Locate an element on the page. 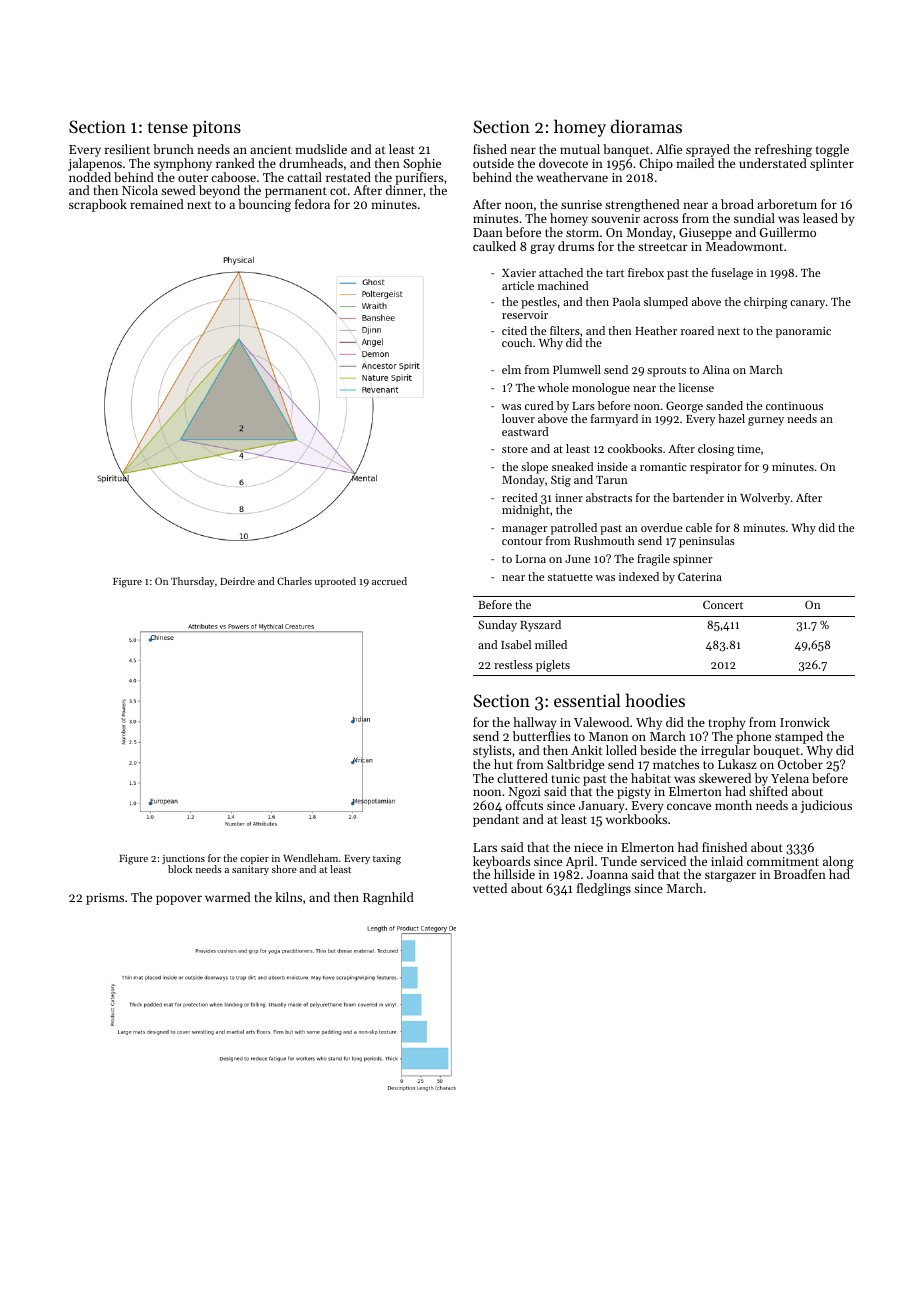 This image has height=1308, width=924. Caterina is located at coordinates (700, 576).
